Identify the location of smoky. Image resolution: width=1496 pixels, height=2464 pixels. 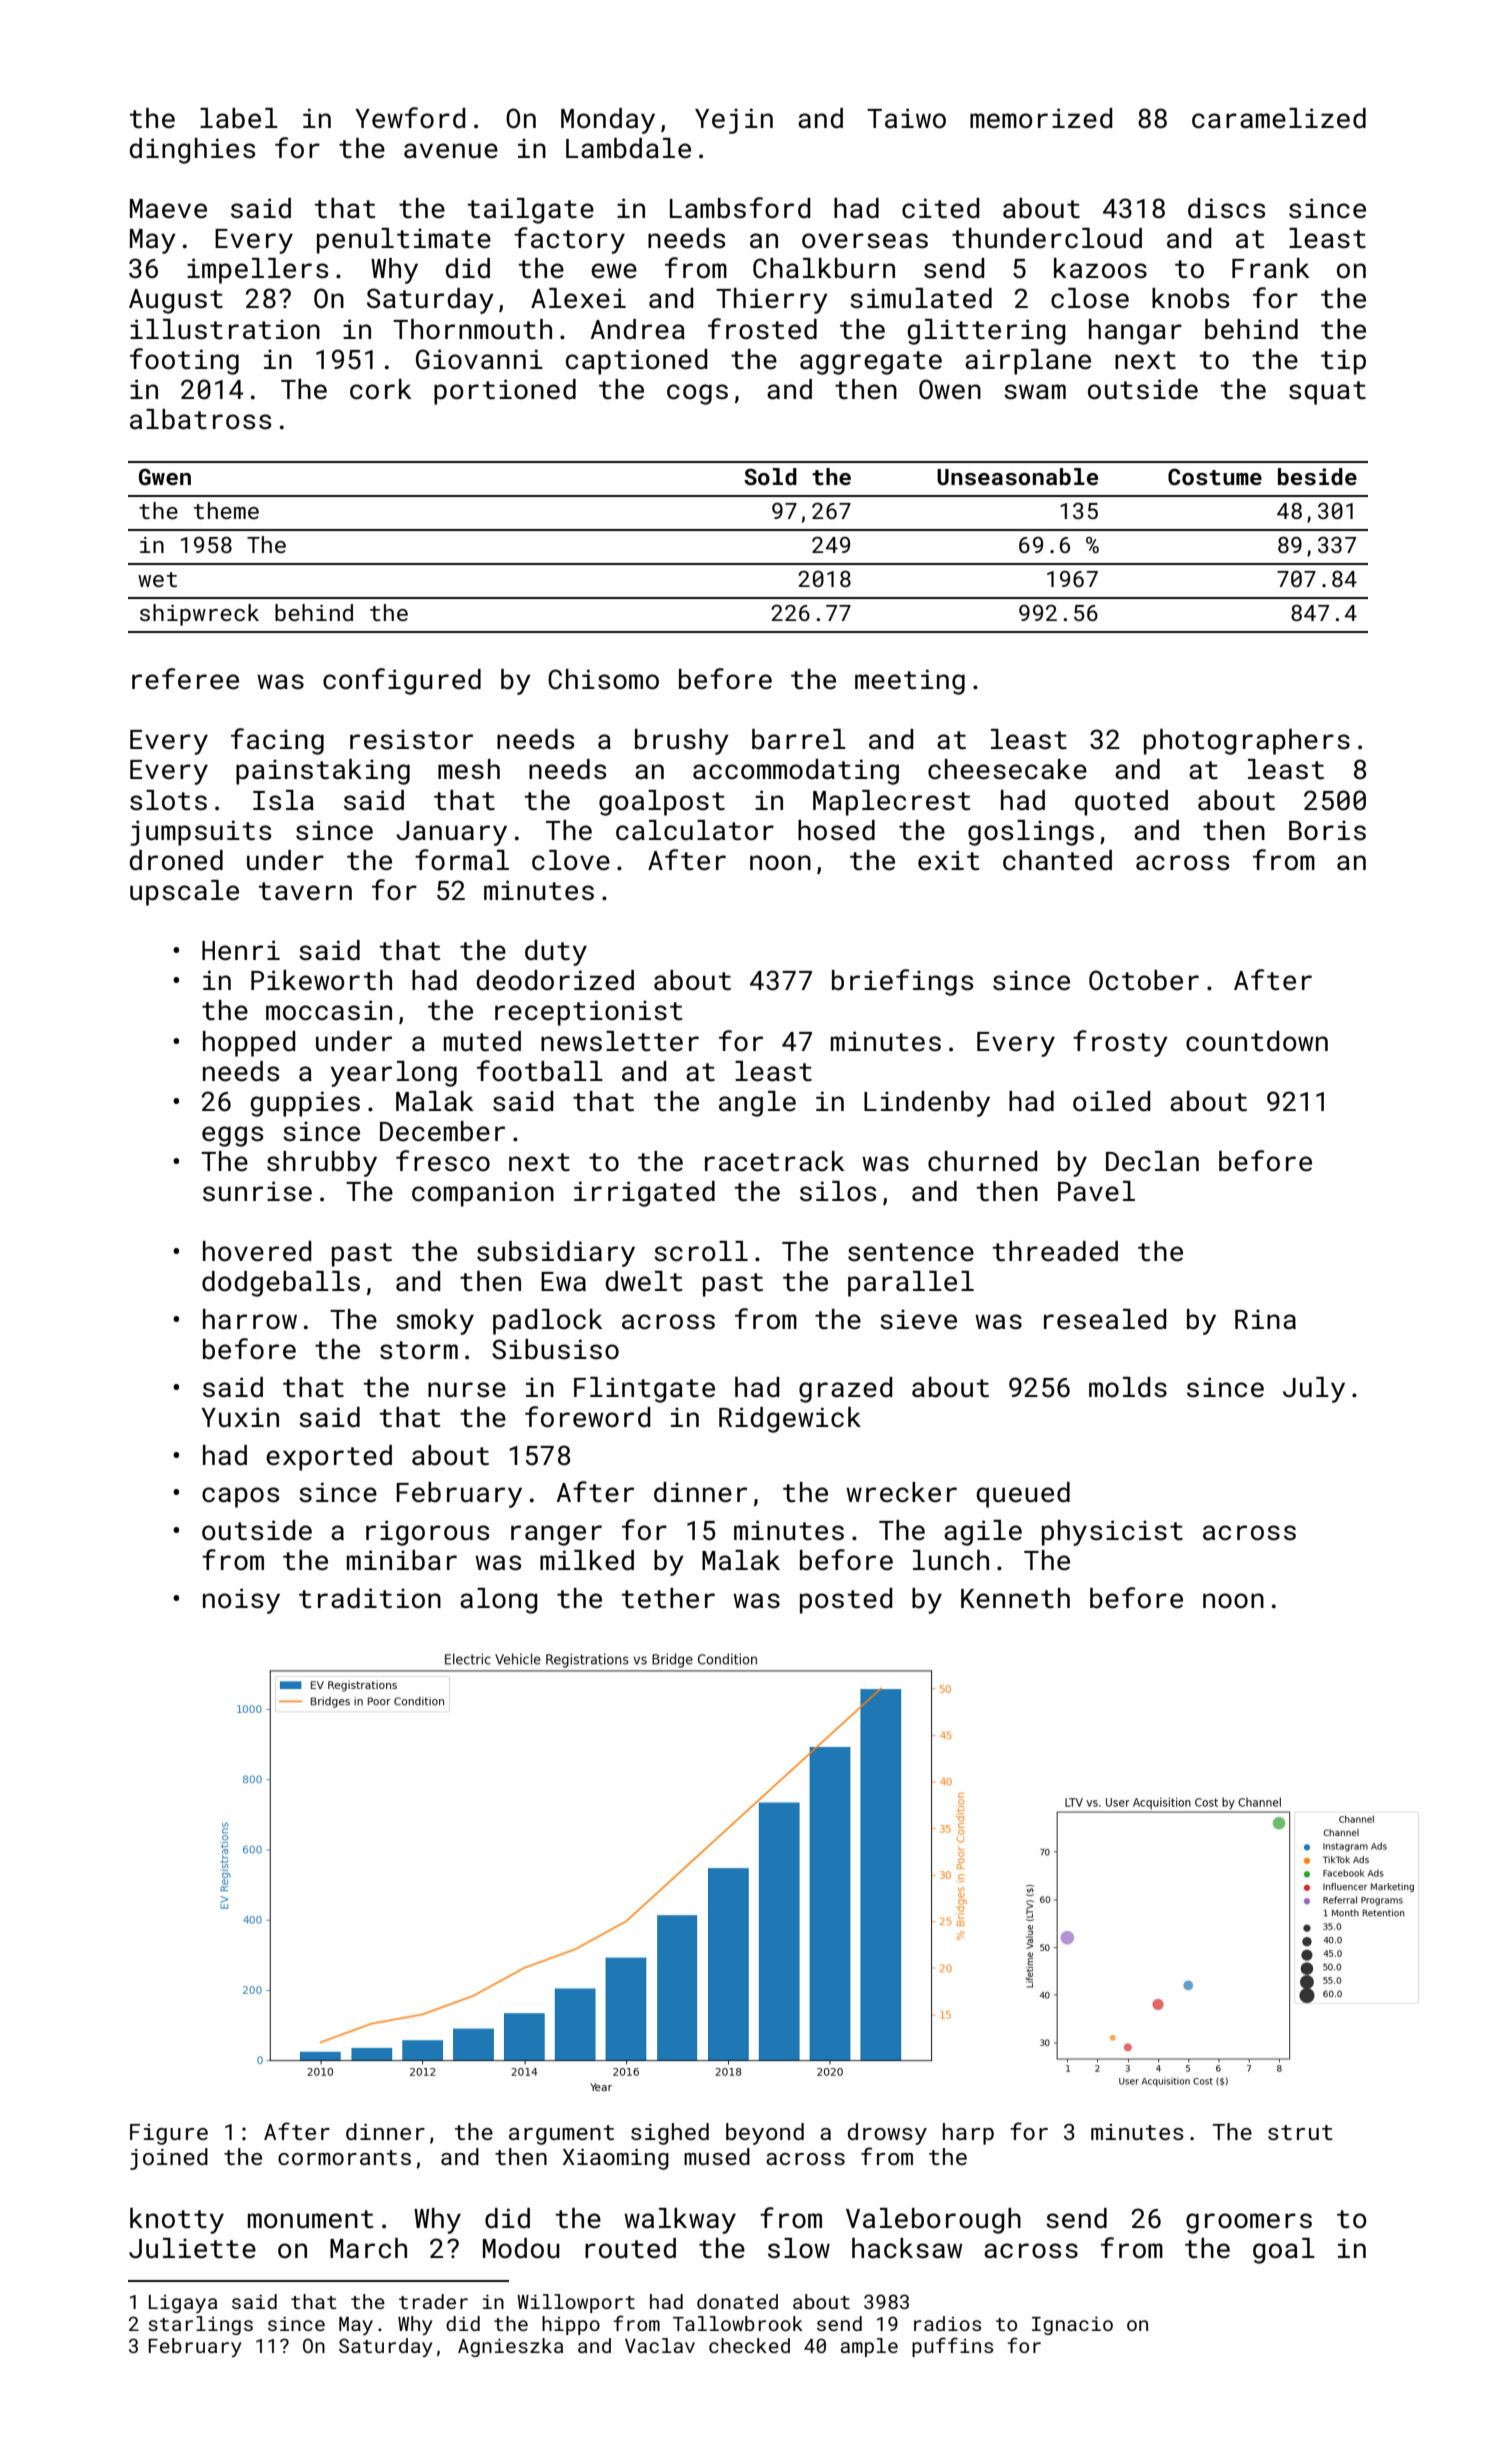
(435, 1322).
